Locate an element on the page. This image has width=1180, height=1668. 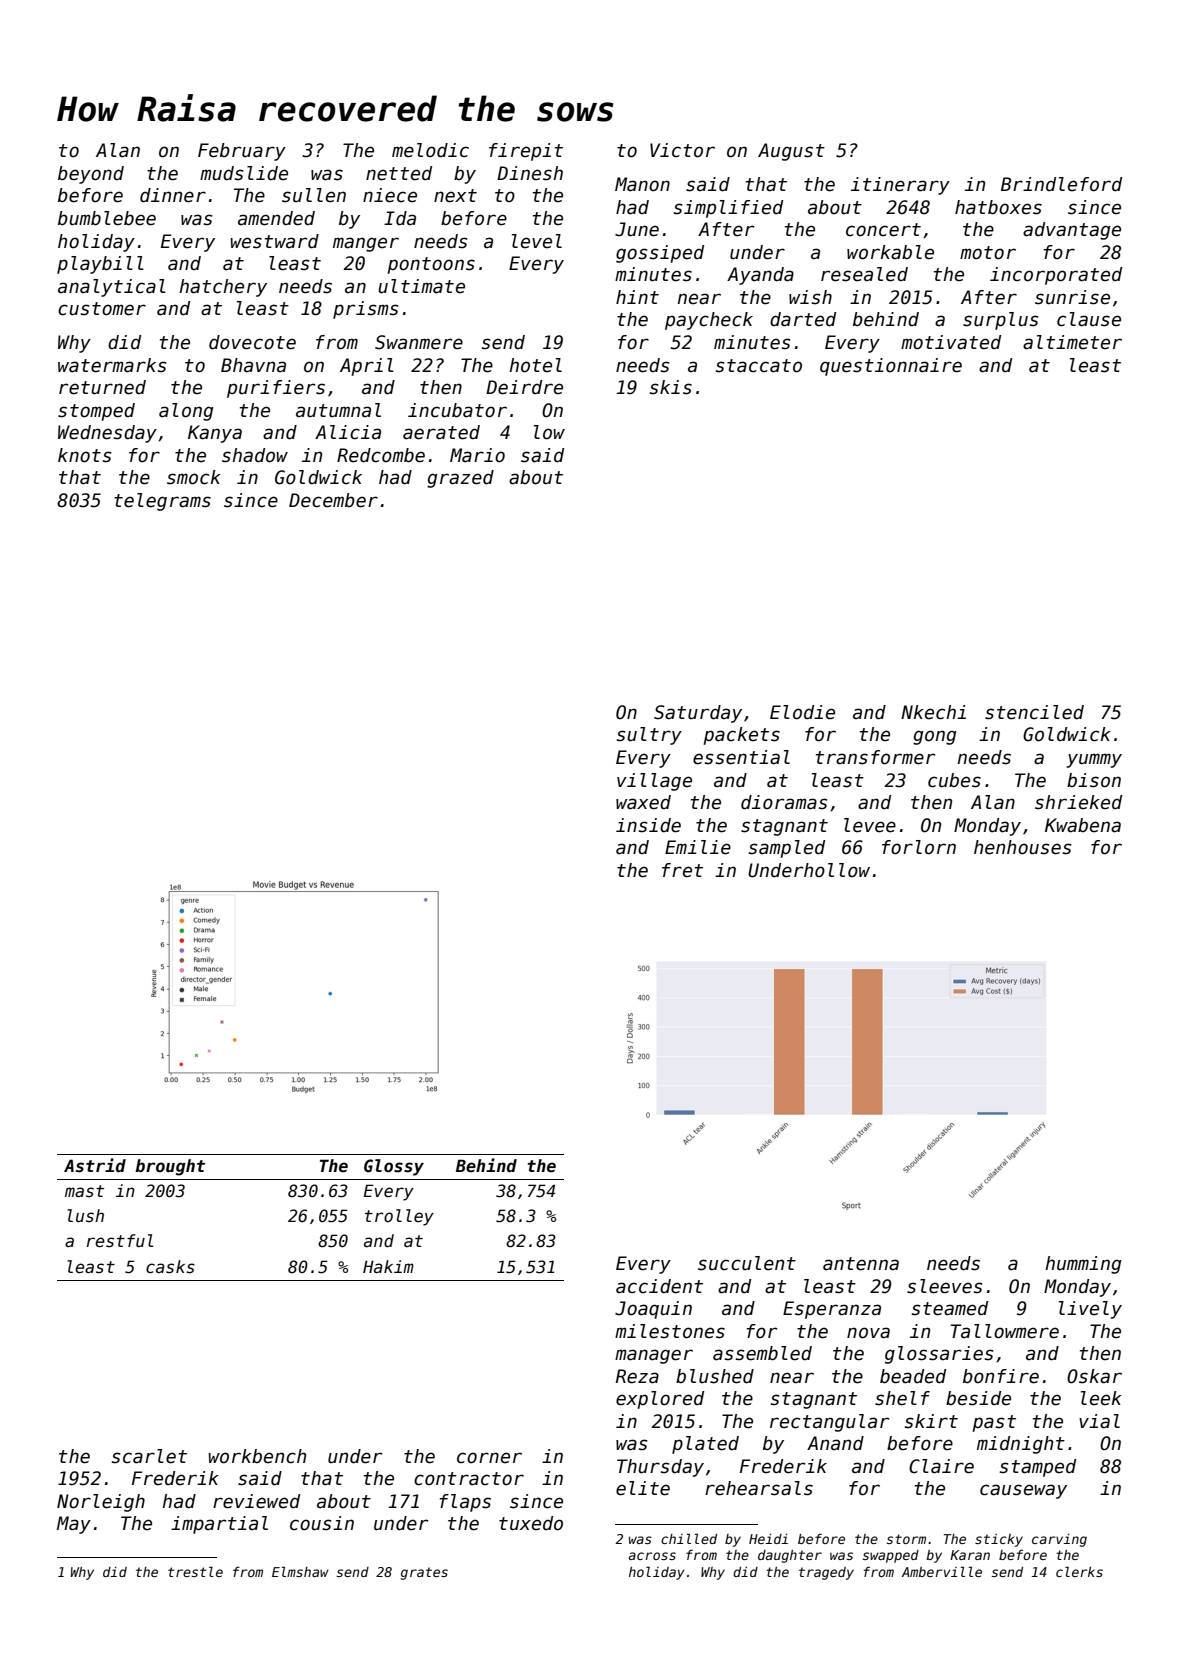
grazed is located at coordinates (460, 479).
